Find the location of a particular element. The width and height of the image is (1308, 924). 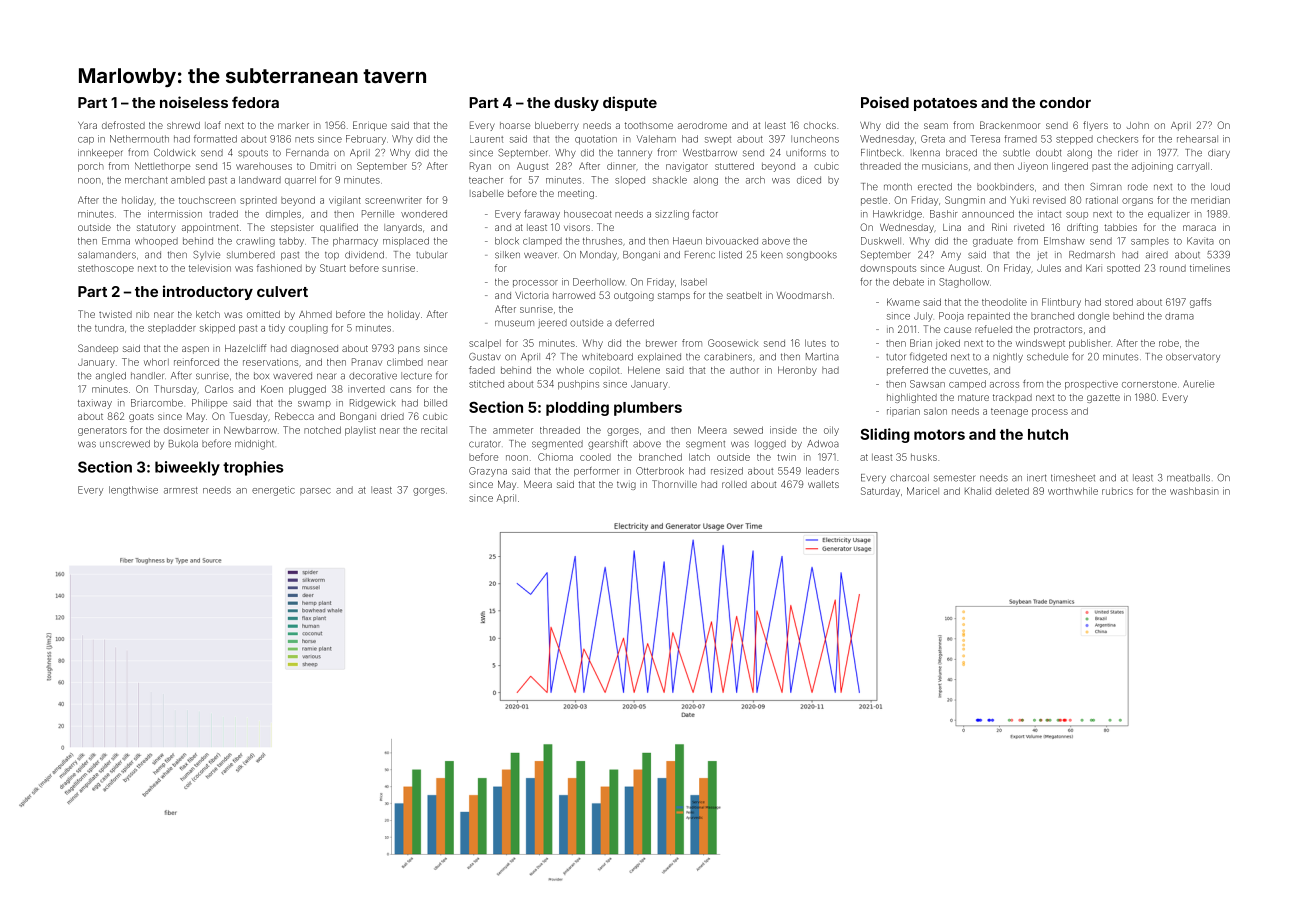

Lina is located at coordinates (952, 227).
